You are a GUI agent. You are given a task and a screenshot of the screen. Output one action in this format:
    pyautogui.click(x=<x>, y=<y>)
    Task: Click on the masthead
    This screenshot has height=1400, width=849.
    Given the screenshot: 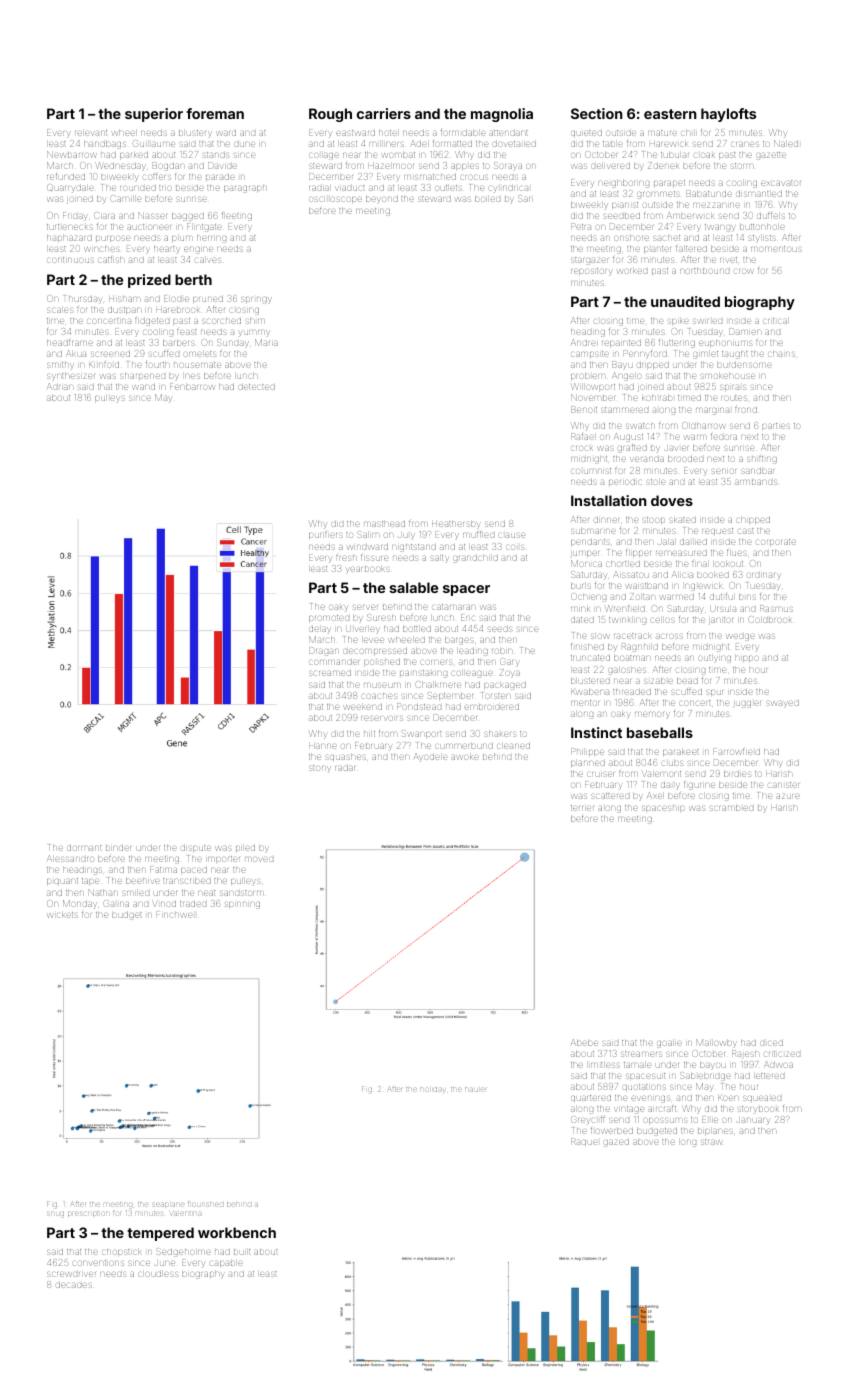 What is the action you would take?
    pyautogui.click(x=384, y=524)
